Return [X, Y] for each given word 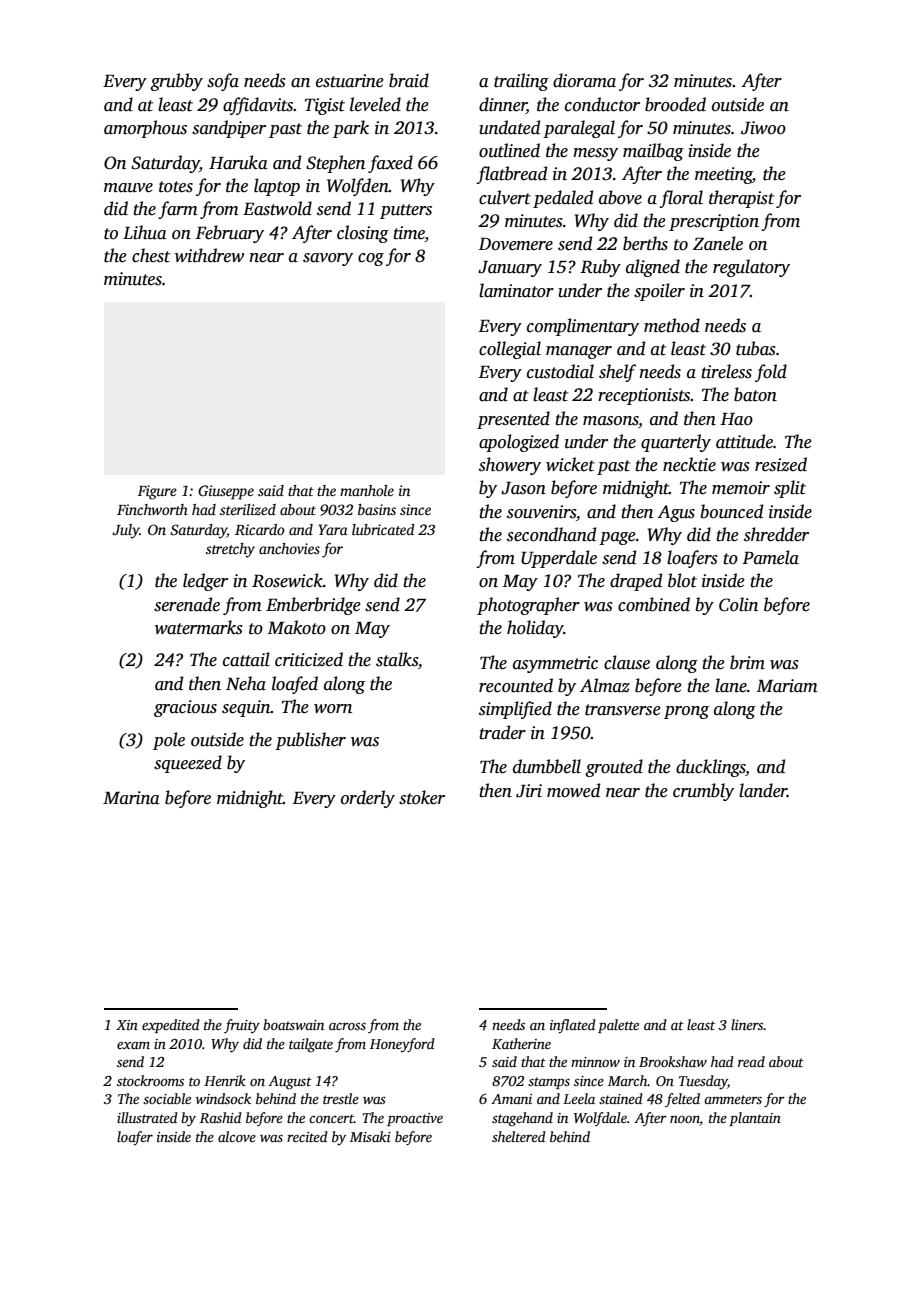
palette [618, 1026]
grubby [176, 82]
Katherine [521, 1043]
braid [409, 80]
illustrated [147, 1117]
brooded [675, 104]
